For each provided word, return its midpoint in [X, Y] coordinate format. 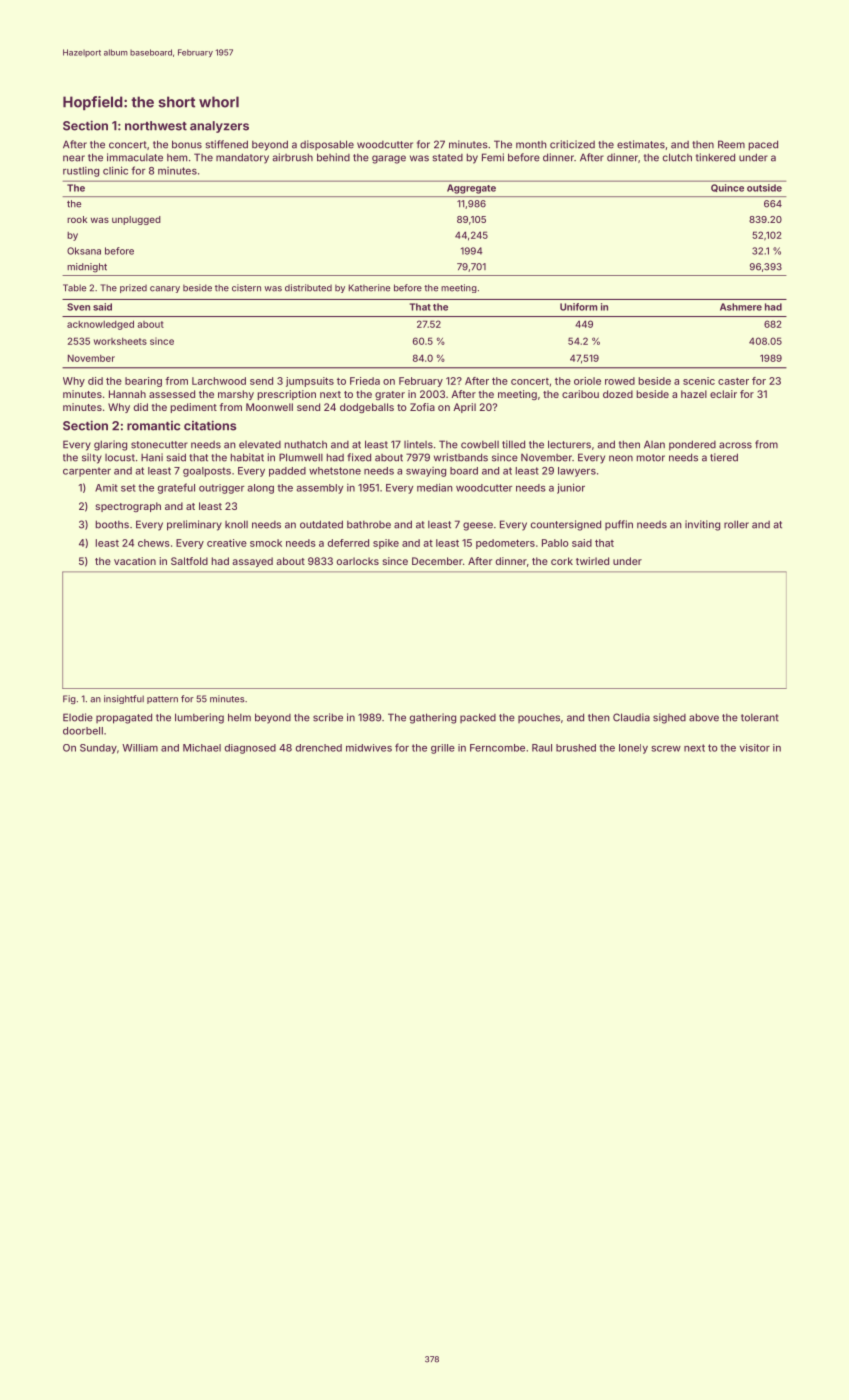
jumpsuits [310, 382]
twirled [592, 561]
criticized [572, 144]
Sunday [98, 749]
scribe [328, 717]
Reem [731, 144]
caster [733, 381]
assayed [252, 562]
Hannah [127, 394]
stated [447, 158]
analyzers [219, 127]
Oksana [84, 251]
